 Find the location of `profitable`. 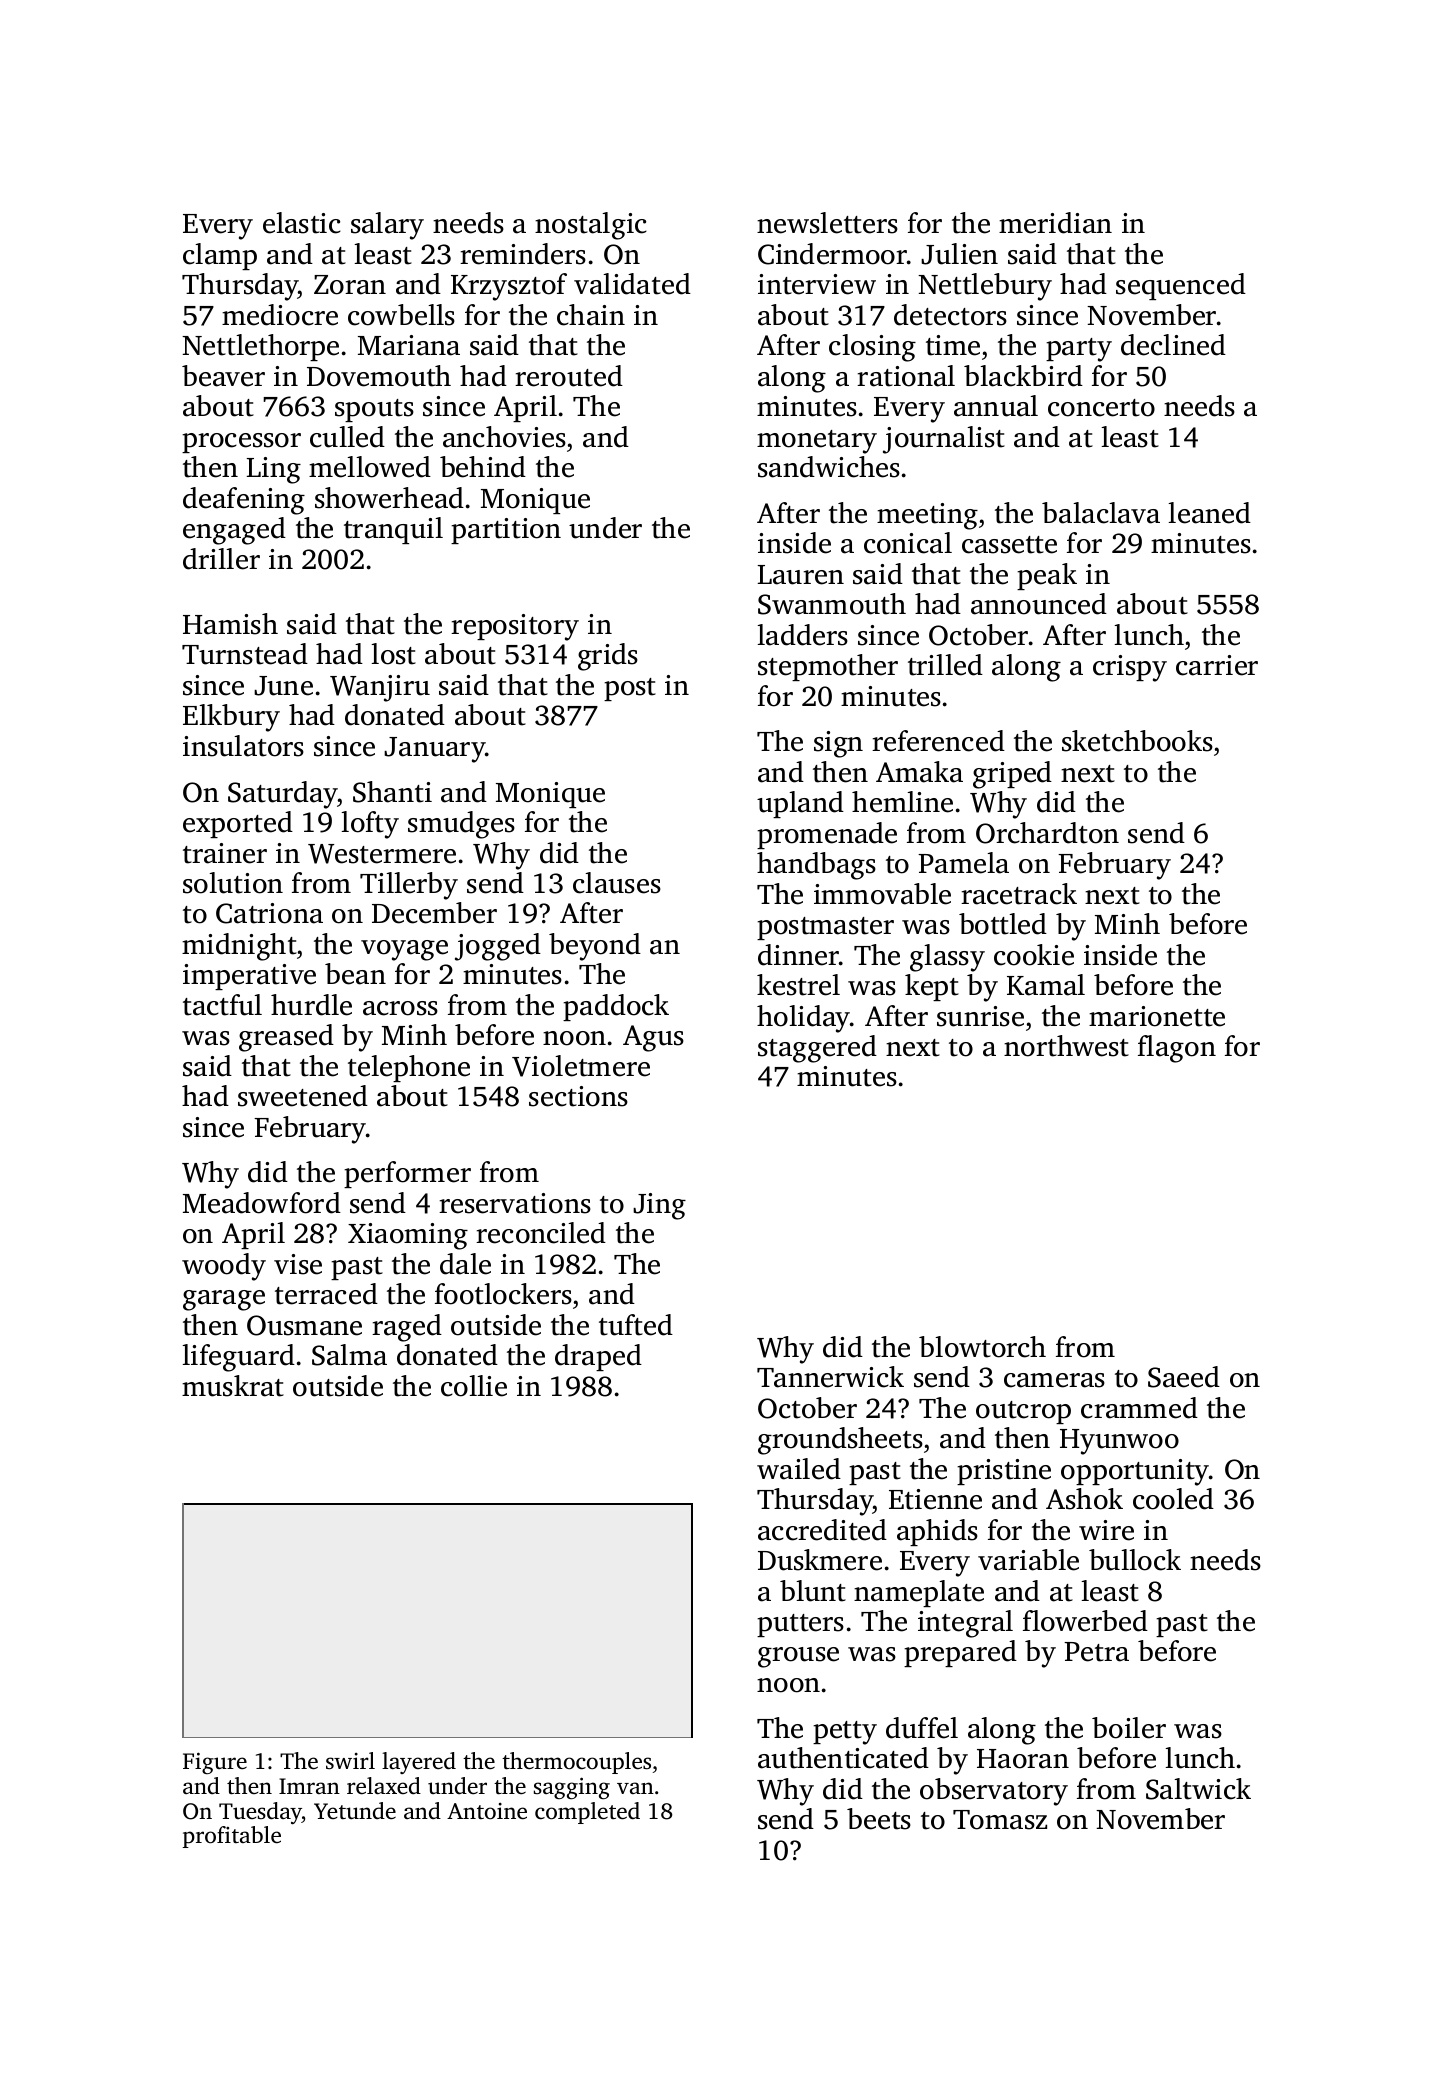

profitable is located at coordinates (232, 1837).
